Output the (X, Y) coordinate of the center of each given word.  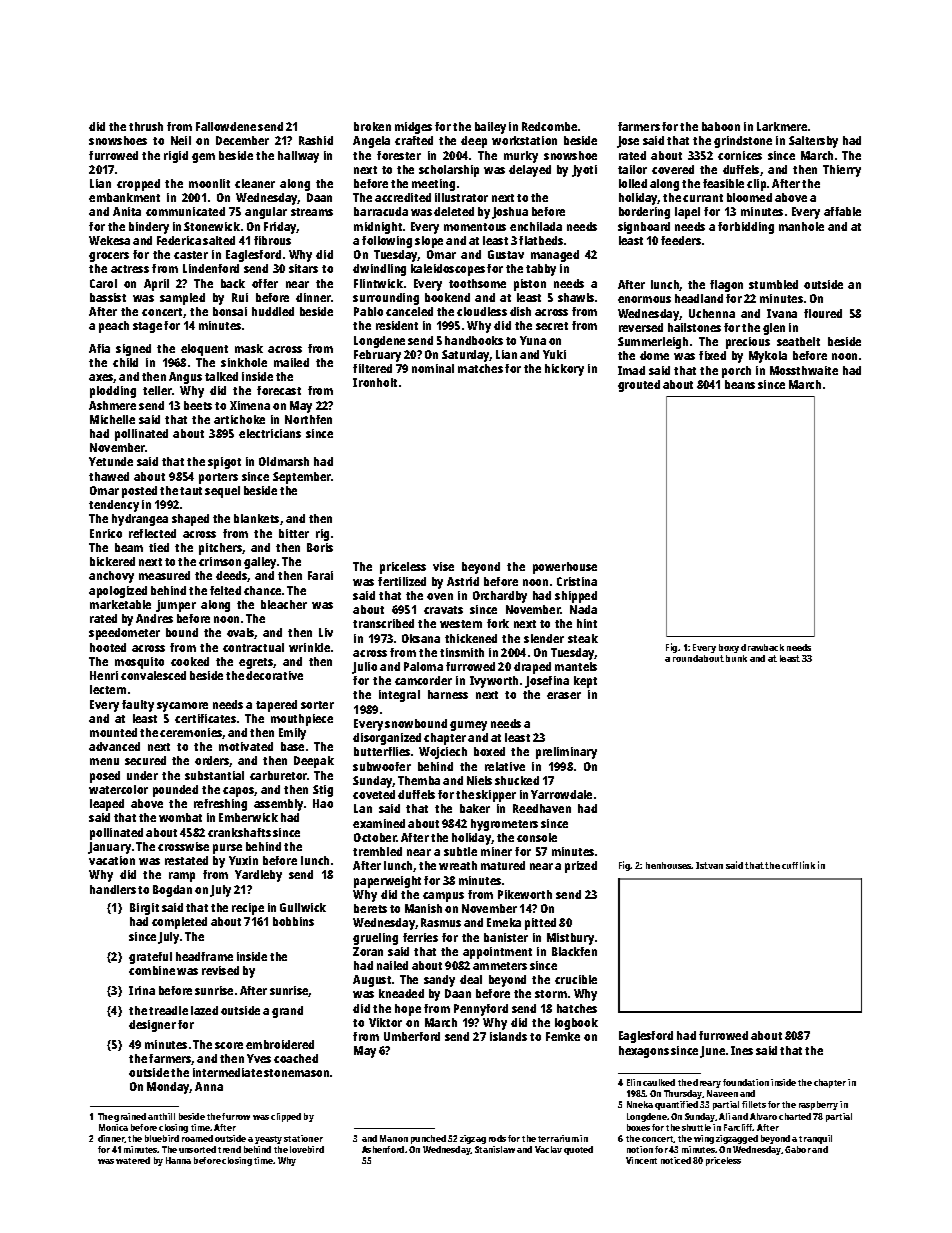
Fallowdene (226, 126)
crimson (220, 561)
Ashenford (383, 1149)
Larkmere (782, 126)
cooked (190, 661)
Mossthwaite (804, 370)
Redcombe (549, 126)
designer (152, 1026)
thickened (471, 638)
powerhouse (565, 568)
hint (587, 623)
